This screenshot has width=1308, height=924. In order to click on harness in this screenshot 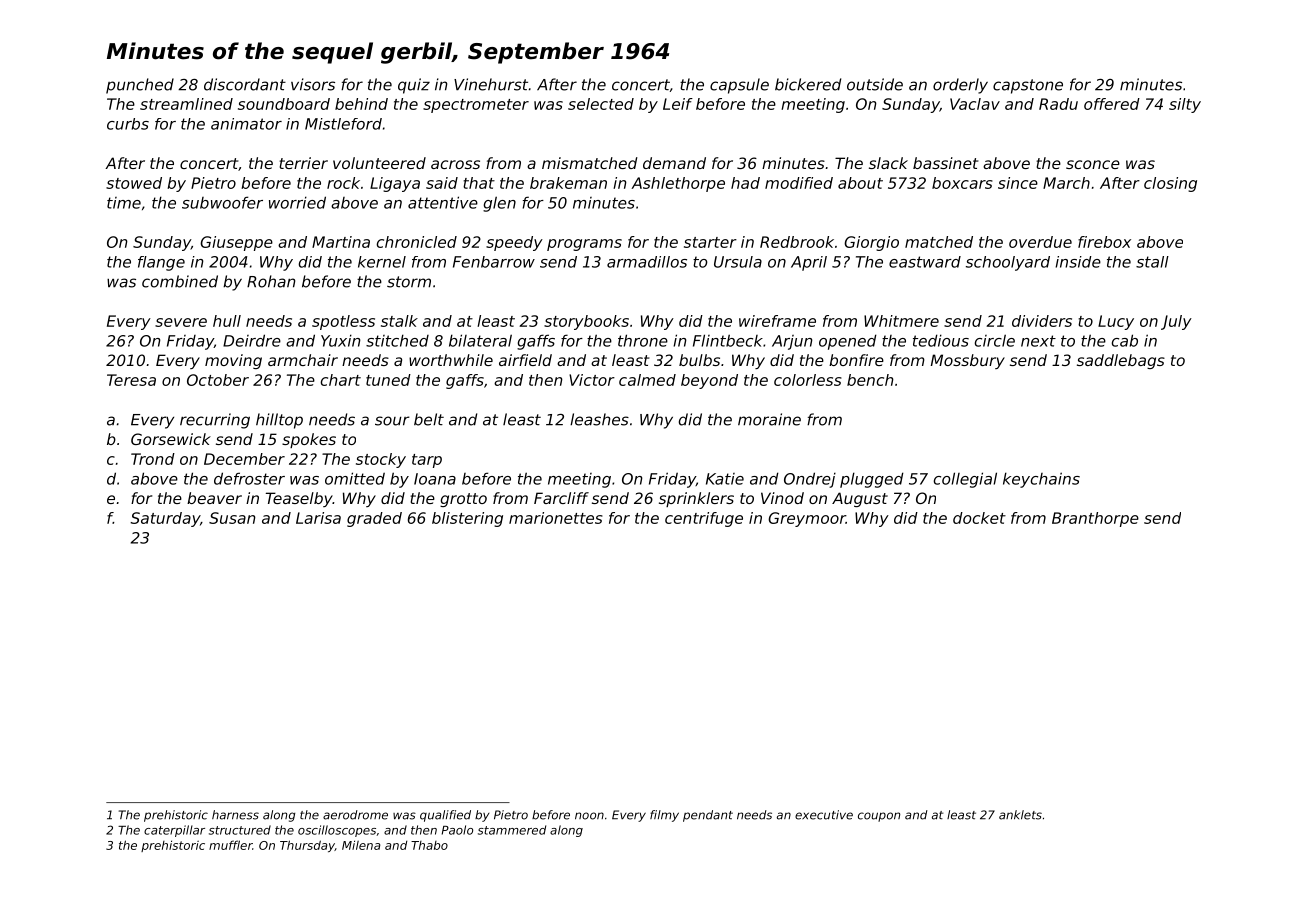, I will do `click(235, 815)`.
